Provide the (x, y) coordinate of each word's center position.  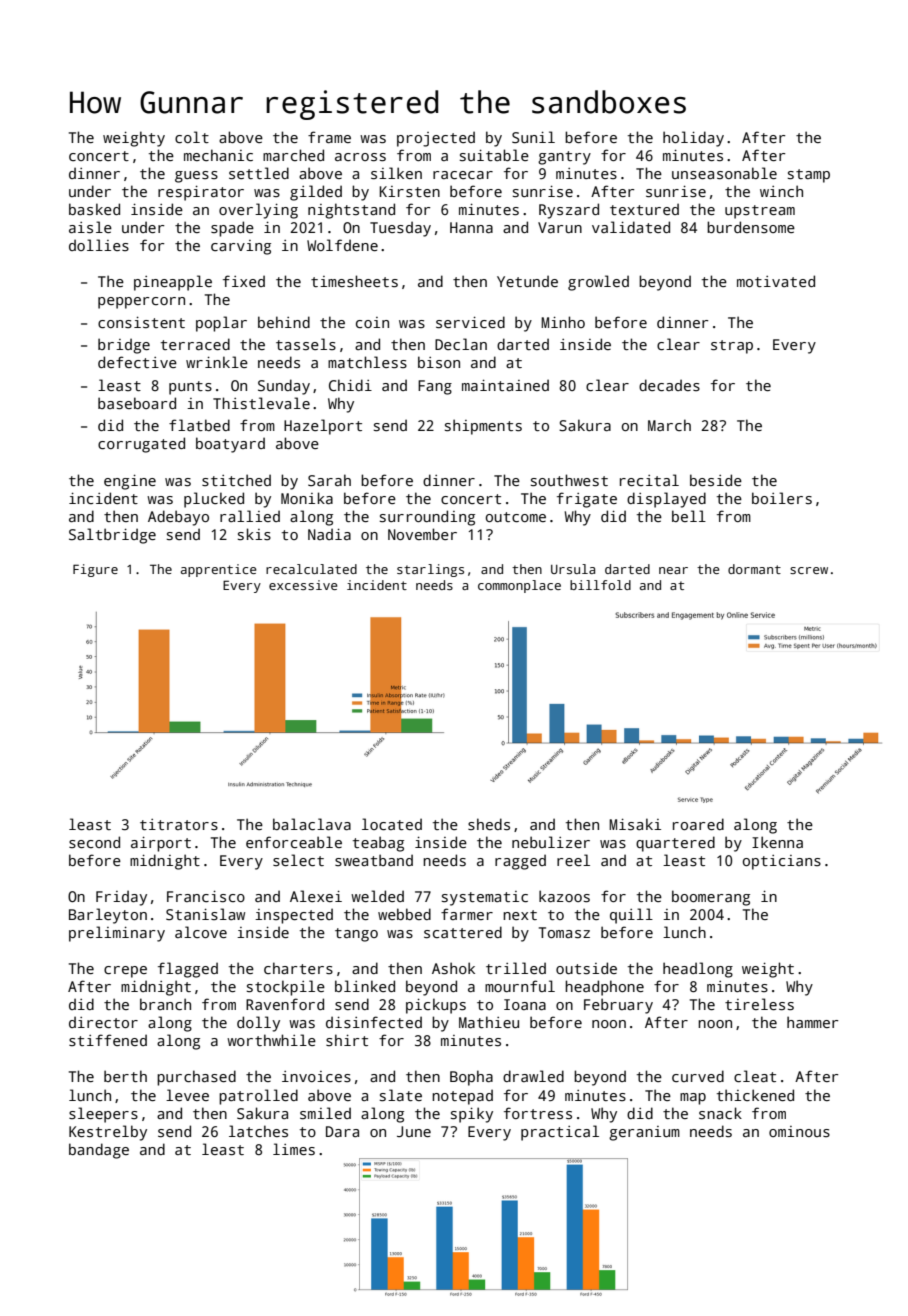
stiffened (108, 1040)
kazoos (564, 896)
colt (192, 137)
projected (436, 139)
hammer (812, 1022)
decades (669, 385)
